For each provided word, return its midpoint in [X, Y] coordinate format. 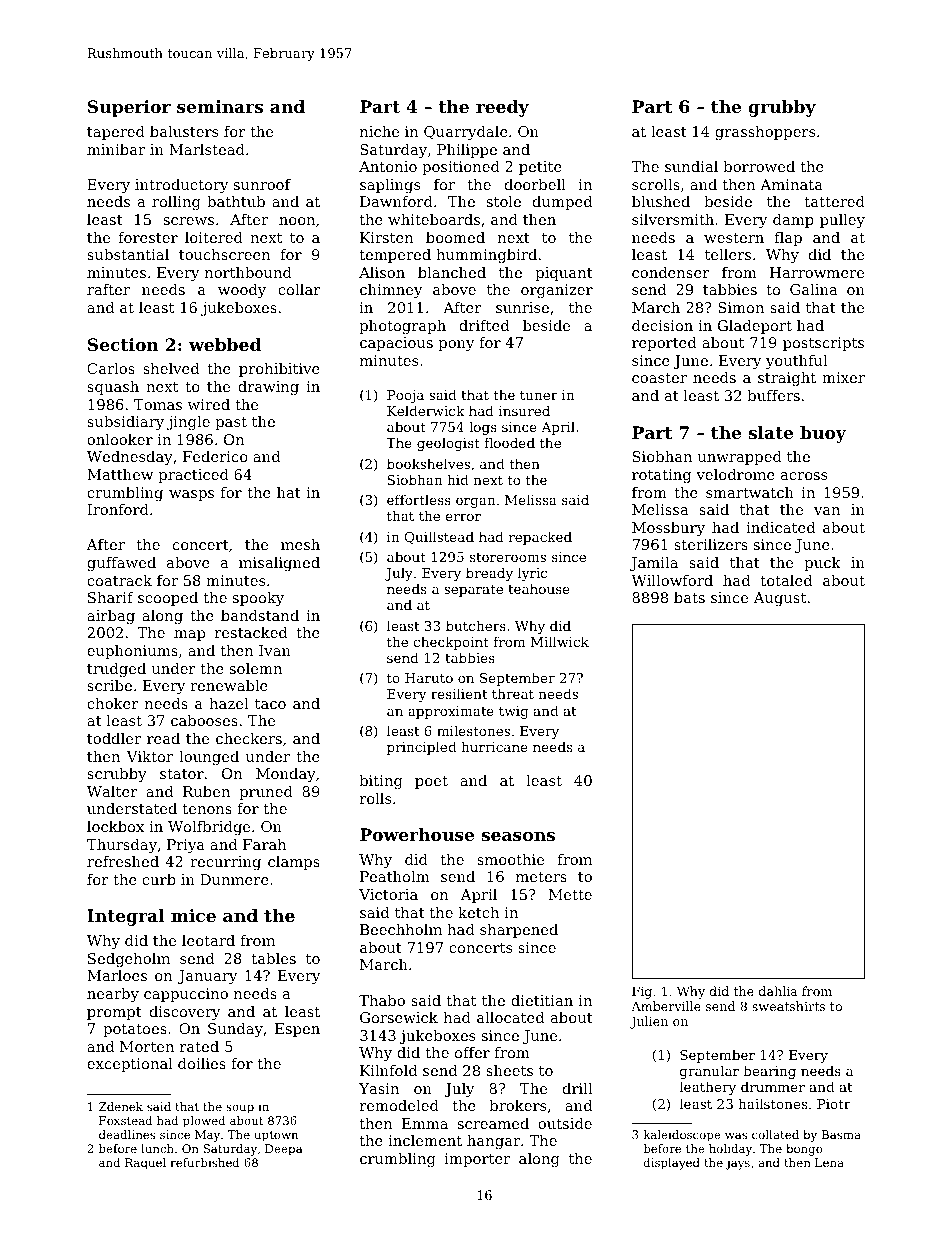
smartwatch [750, 492]
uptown [276, 1136]
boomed [455, 237]
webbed [225, 344]
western [734, 238]
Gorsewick [399, 1017]
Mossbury [668, 529]
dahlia [778, 991]
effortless [419, 499]
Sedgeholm [129, 960]
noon [297, 221]
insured [524, 410]
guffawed [121, 564]
